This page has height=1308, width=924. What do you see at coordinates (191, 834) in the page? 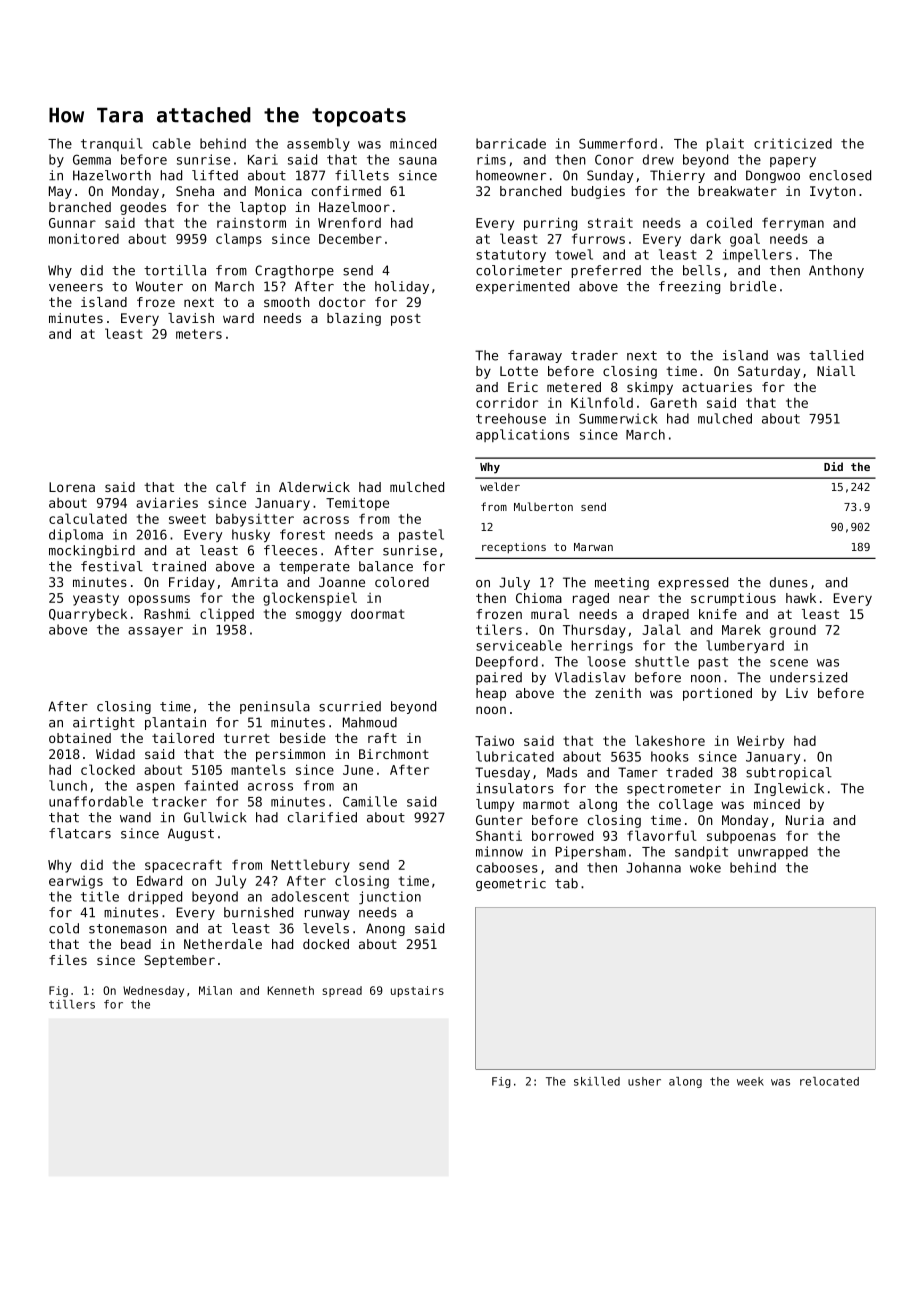
I see `August` at bounding box center [191, 834].
